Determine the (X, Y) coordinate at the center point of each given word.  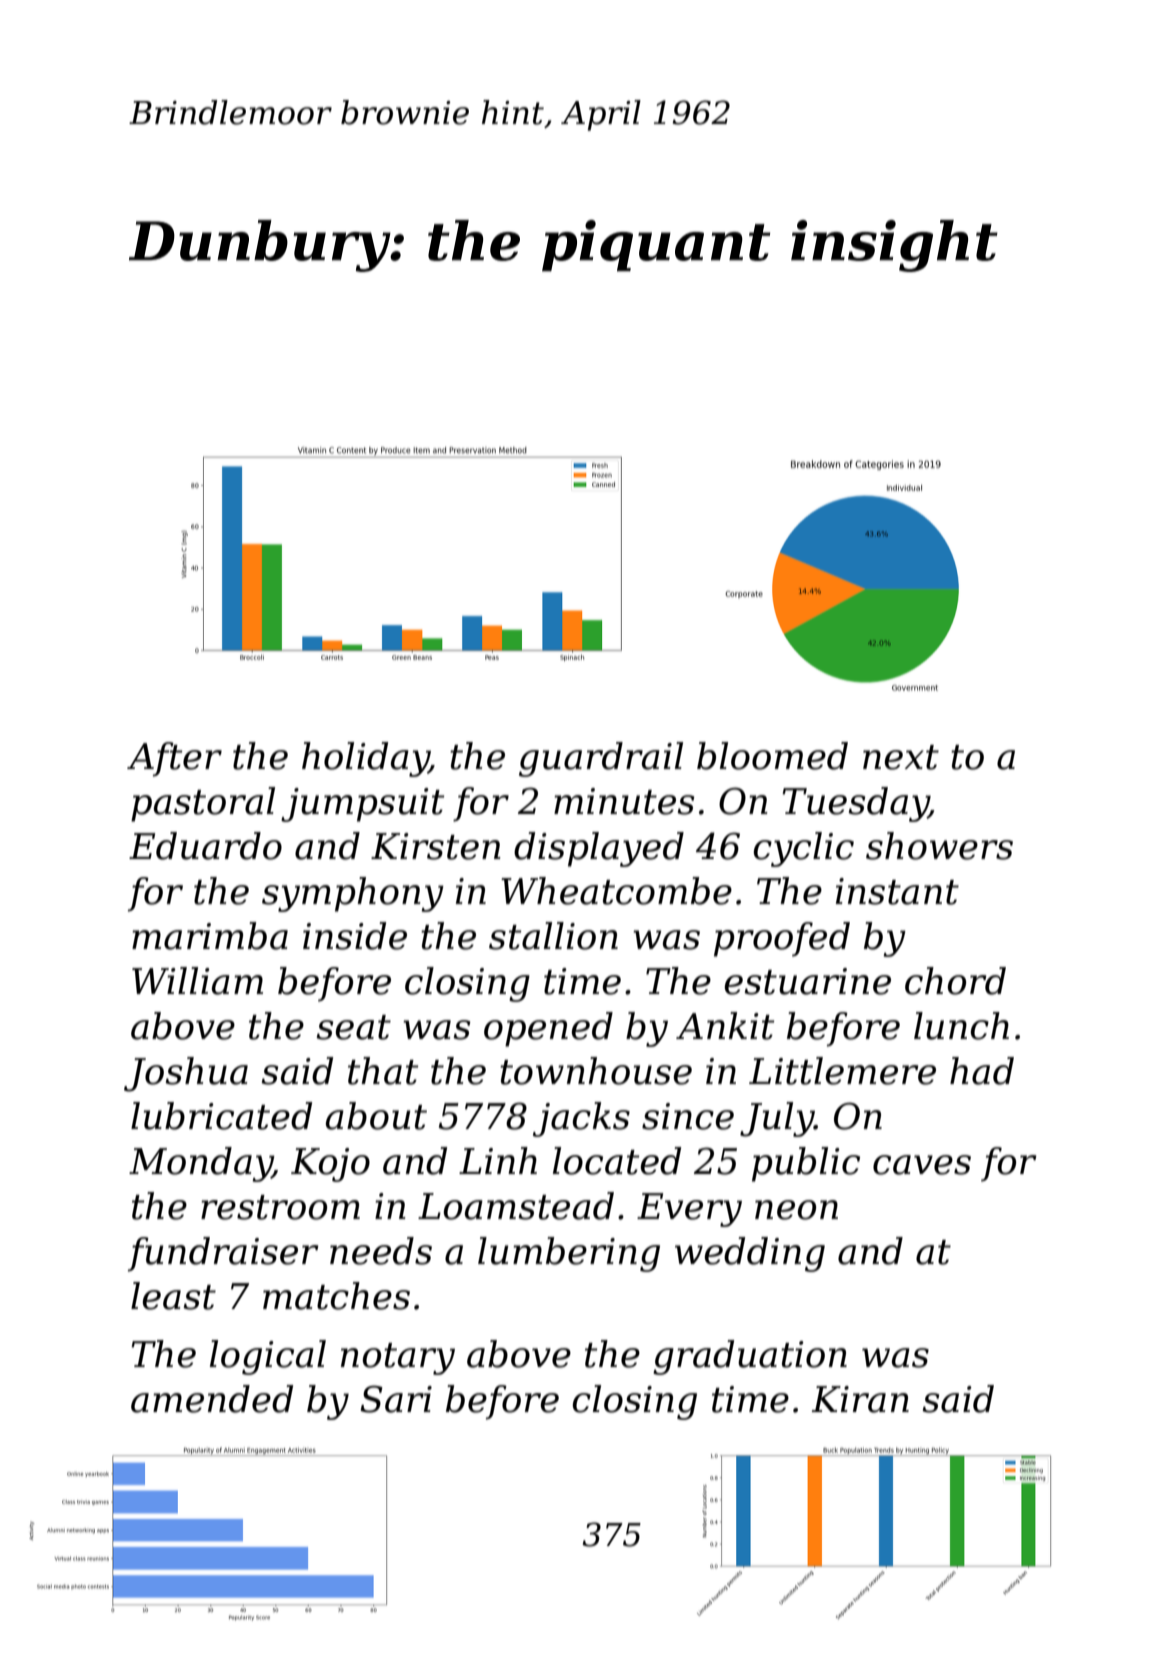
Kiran (860, 1399)
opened (548, 1029)
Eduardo (205, 846)
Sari (396, 1399)
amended (212, 1399)
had (982, 1071)
